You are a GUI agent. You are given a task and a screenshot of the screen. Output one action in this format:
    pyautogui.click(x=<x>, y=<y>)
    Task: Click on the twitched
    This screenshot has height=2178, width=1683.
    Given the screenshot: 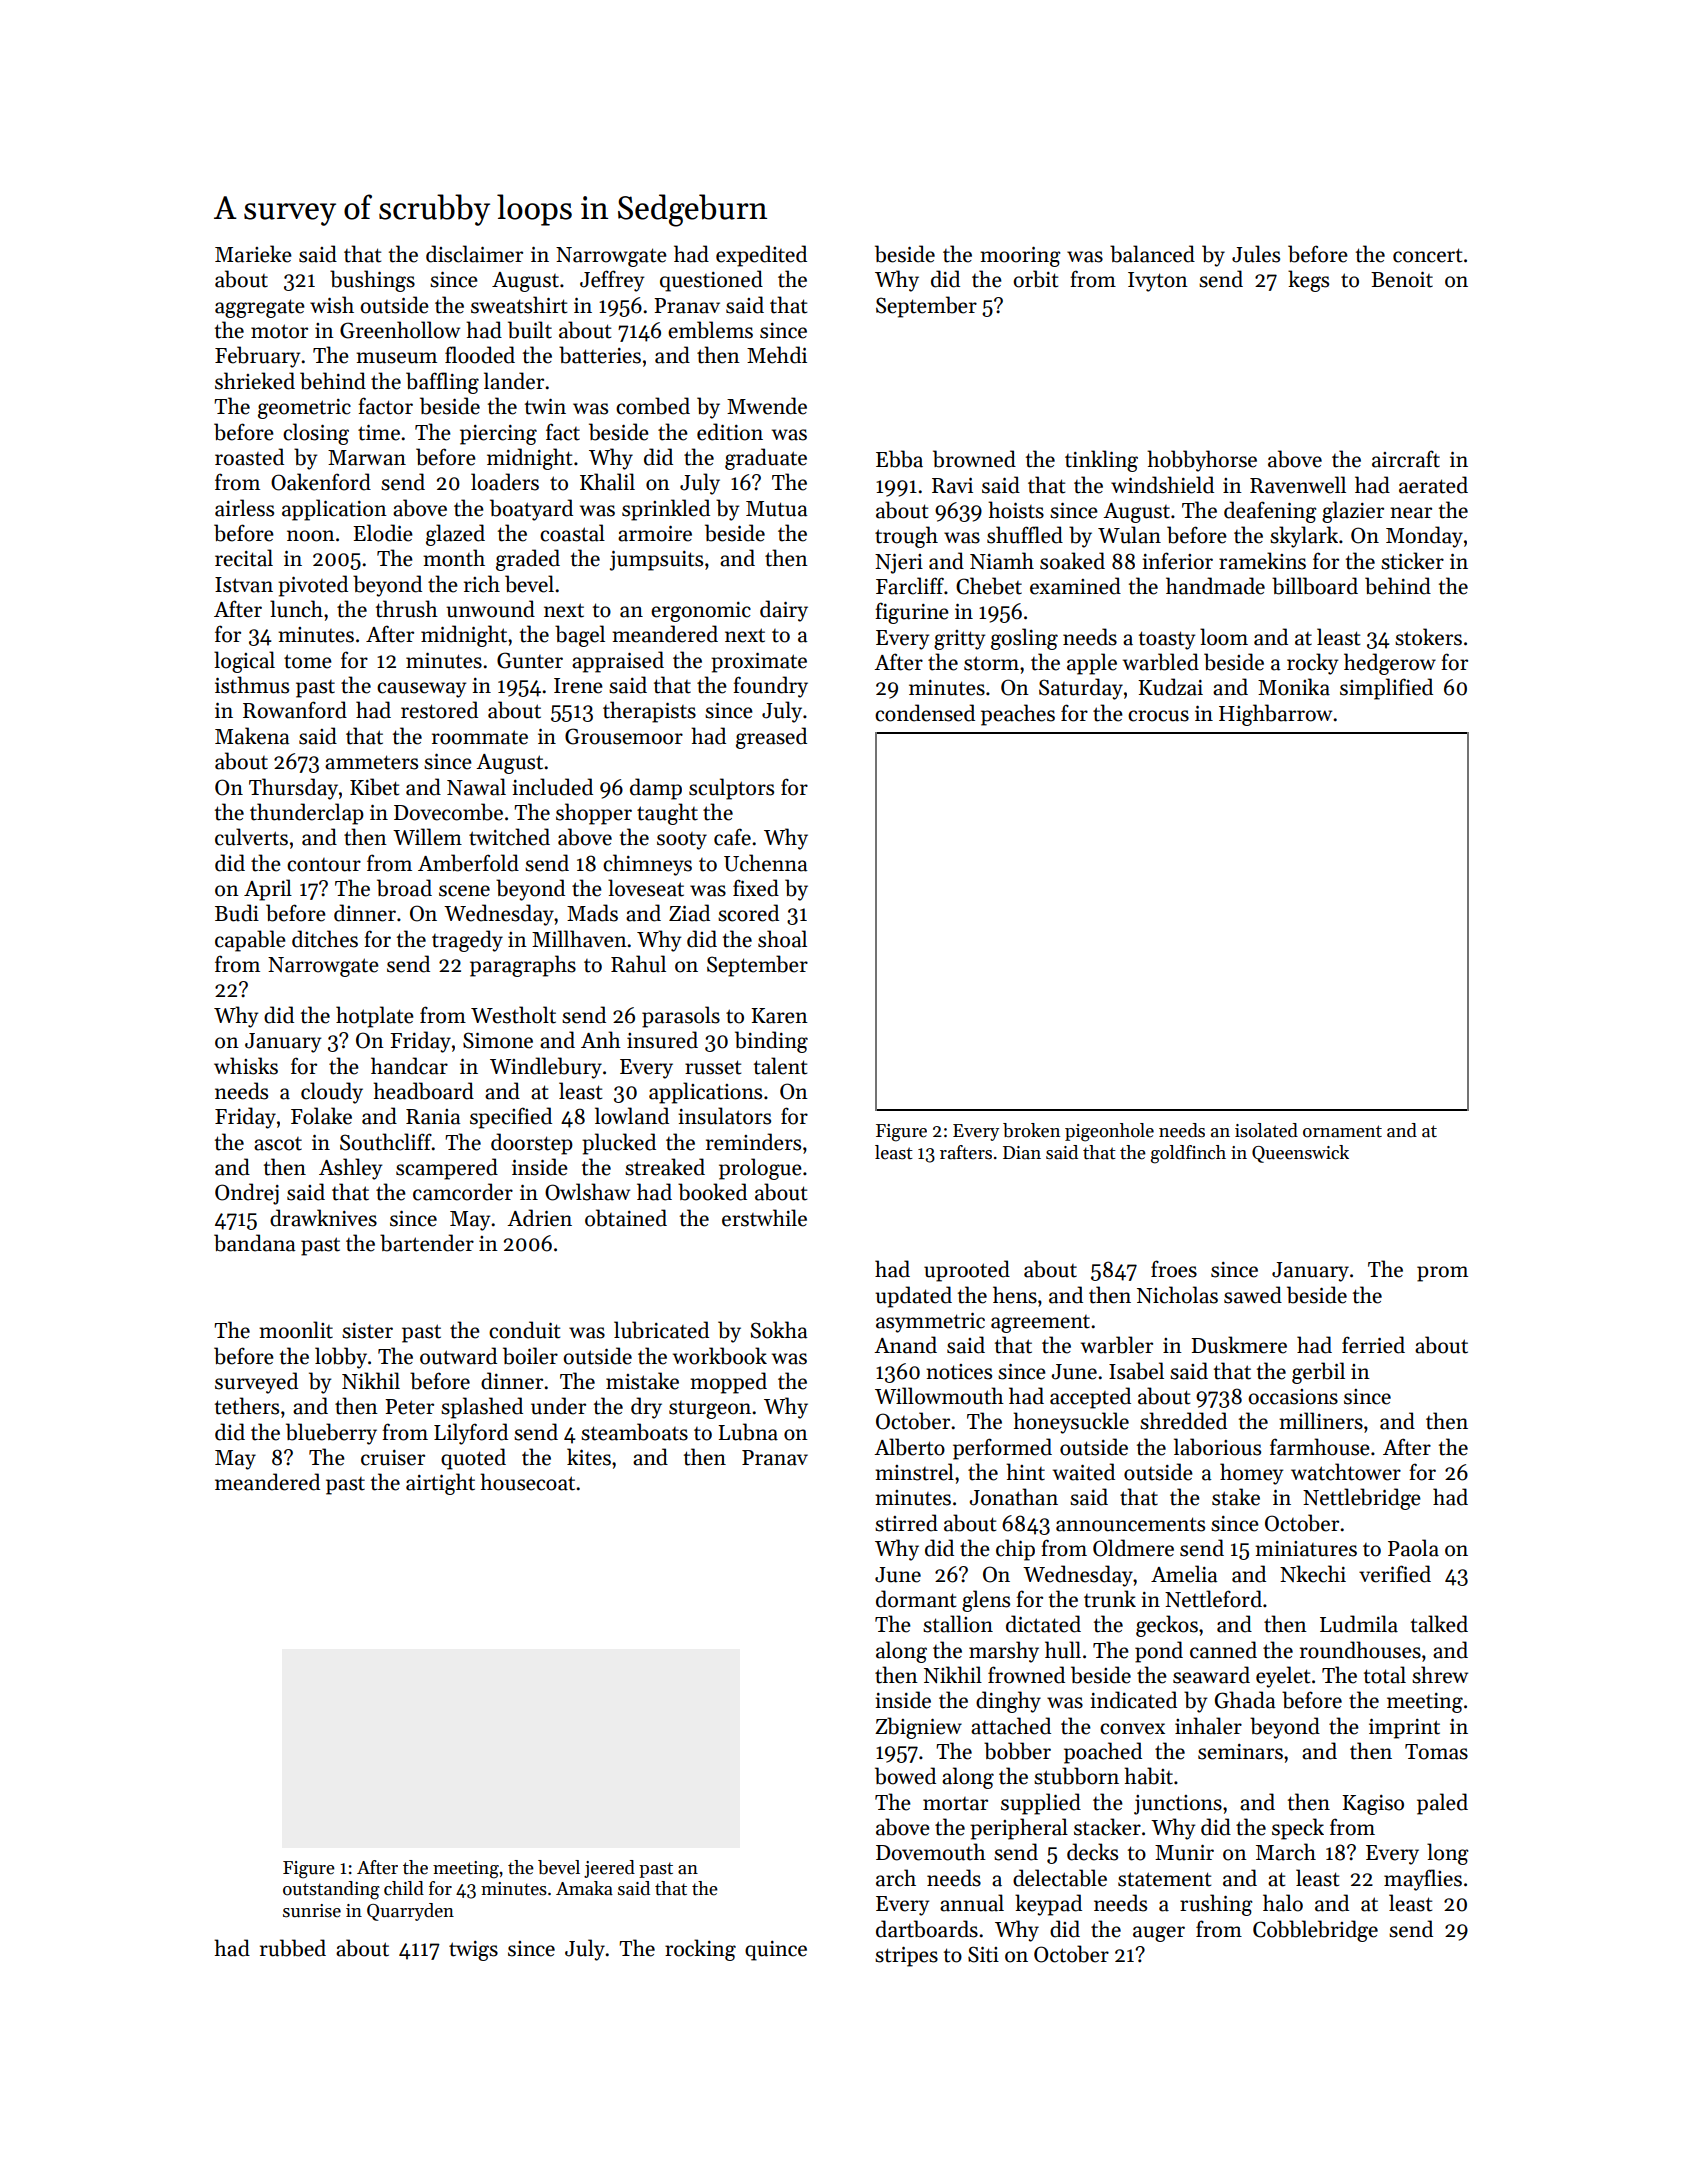 What is the action you would take?
    pyautogui.click(x=509, y=837)
